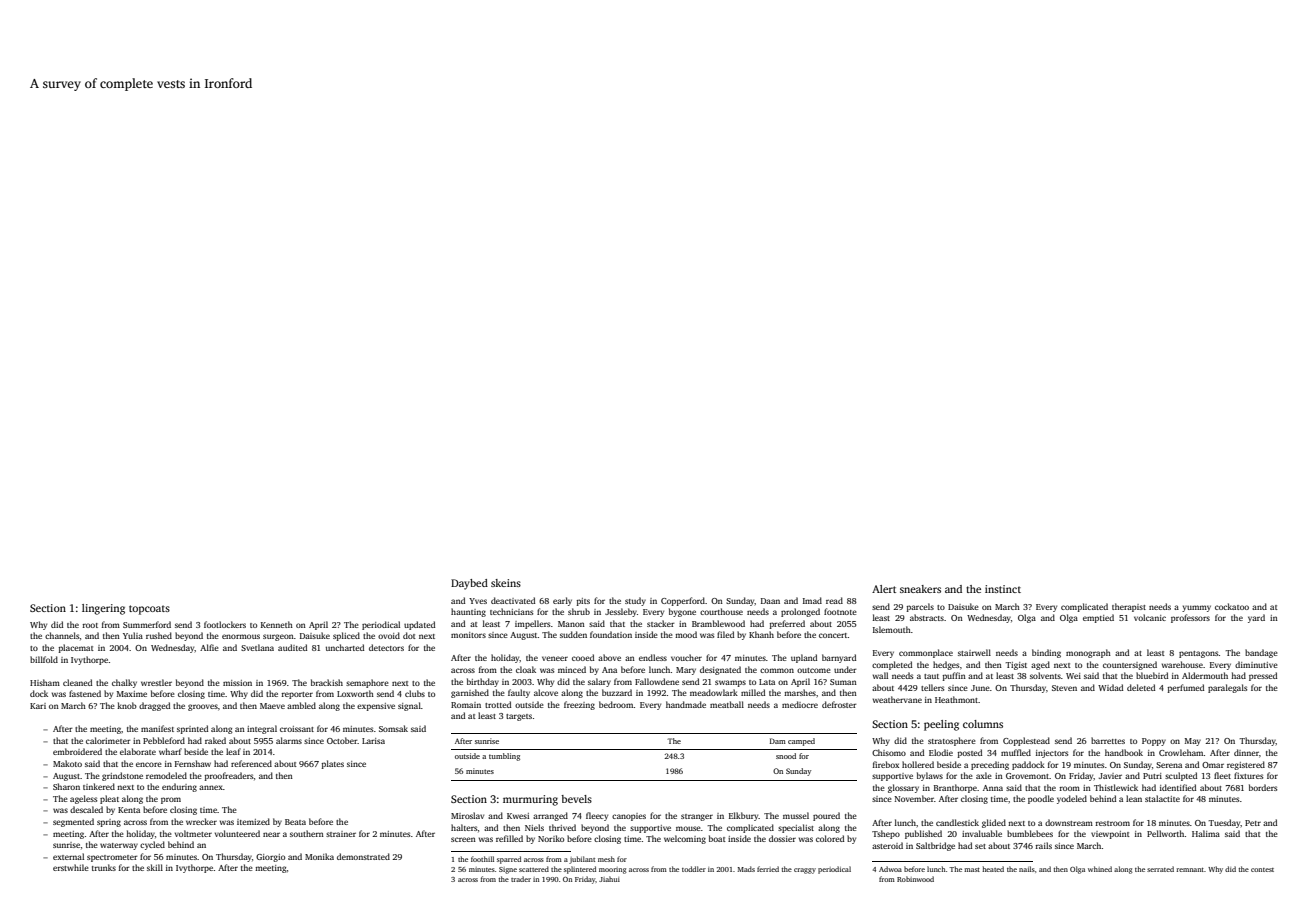 The image size is (1308, 924). Describe the element at coordinates (469, 584) in the image. I see `Daybed` at that location.
